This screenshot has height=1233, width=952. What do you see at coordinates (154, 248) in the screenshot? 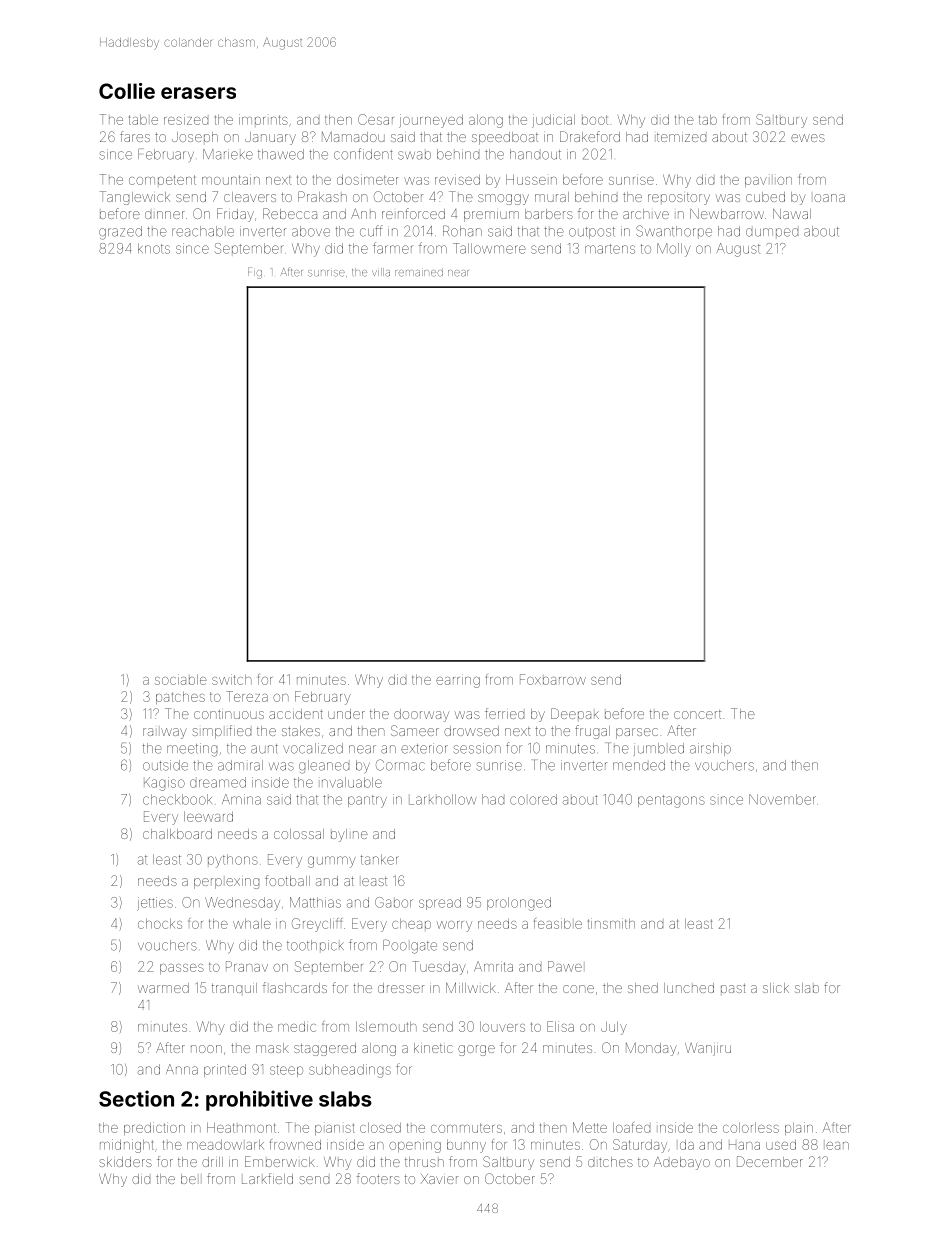
I see `knots` at bounding box center [154, 248].
